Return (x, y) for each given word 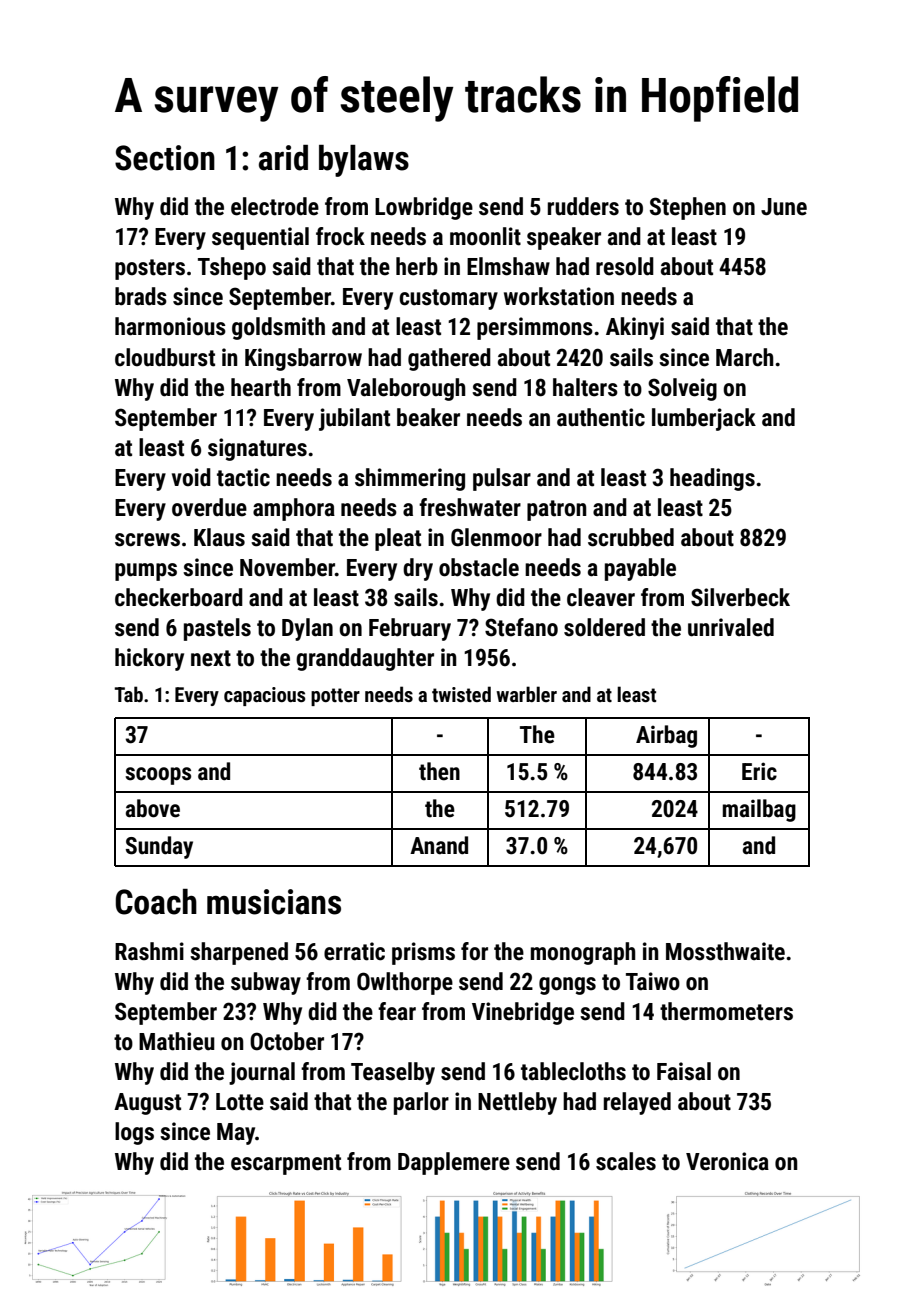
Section (165, 158)
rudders (583, 206)
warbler (526, 694)
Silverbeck (740, 597)
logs (134, 1133)
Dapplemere (454, 1163)
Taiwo (653, 981)
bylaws (364, 161)
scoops (158, 776)
